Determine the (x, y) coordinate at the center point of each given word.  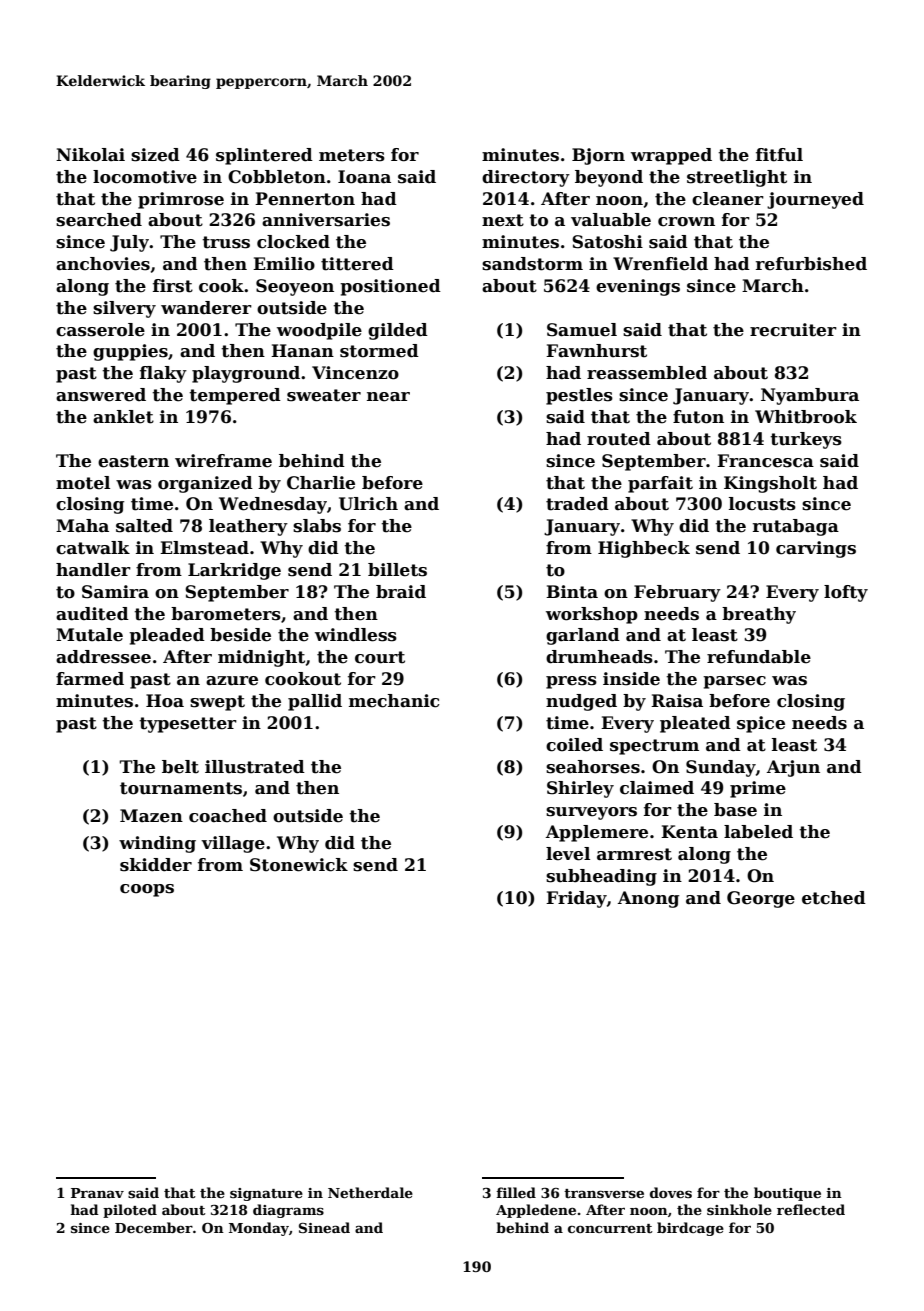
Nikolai (90, 155)
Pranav (97, 1193)
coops (147, 890)
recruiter (793, 330)
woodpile (319, 331)
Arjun (793, 768)
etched (834, 898)
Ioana (364, 177)
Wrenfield (660, 264)
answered (101, 395)
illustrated (255, 767)
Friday (576, 899)
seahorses (593, 767)
